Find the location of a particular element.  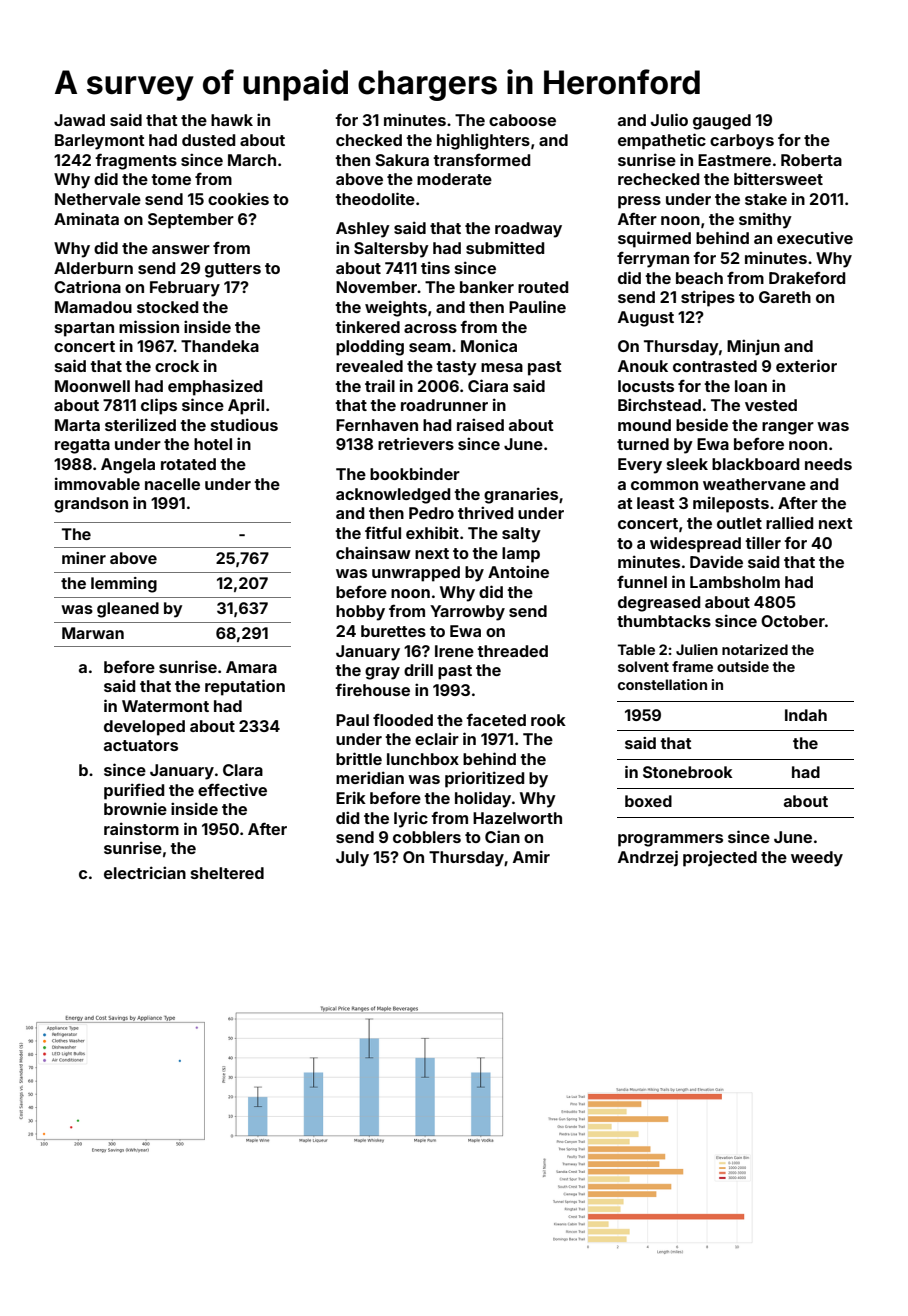

Watermont is located at coordinates (165, 706).
